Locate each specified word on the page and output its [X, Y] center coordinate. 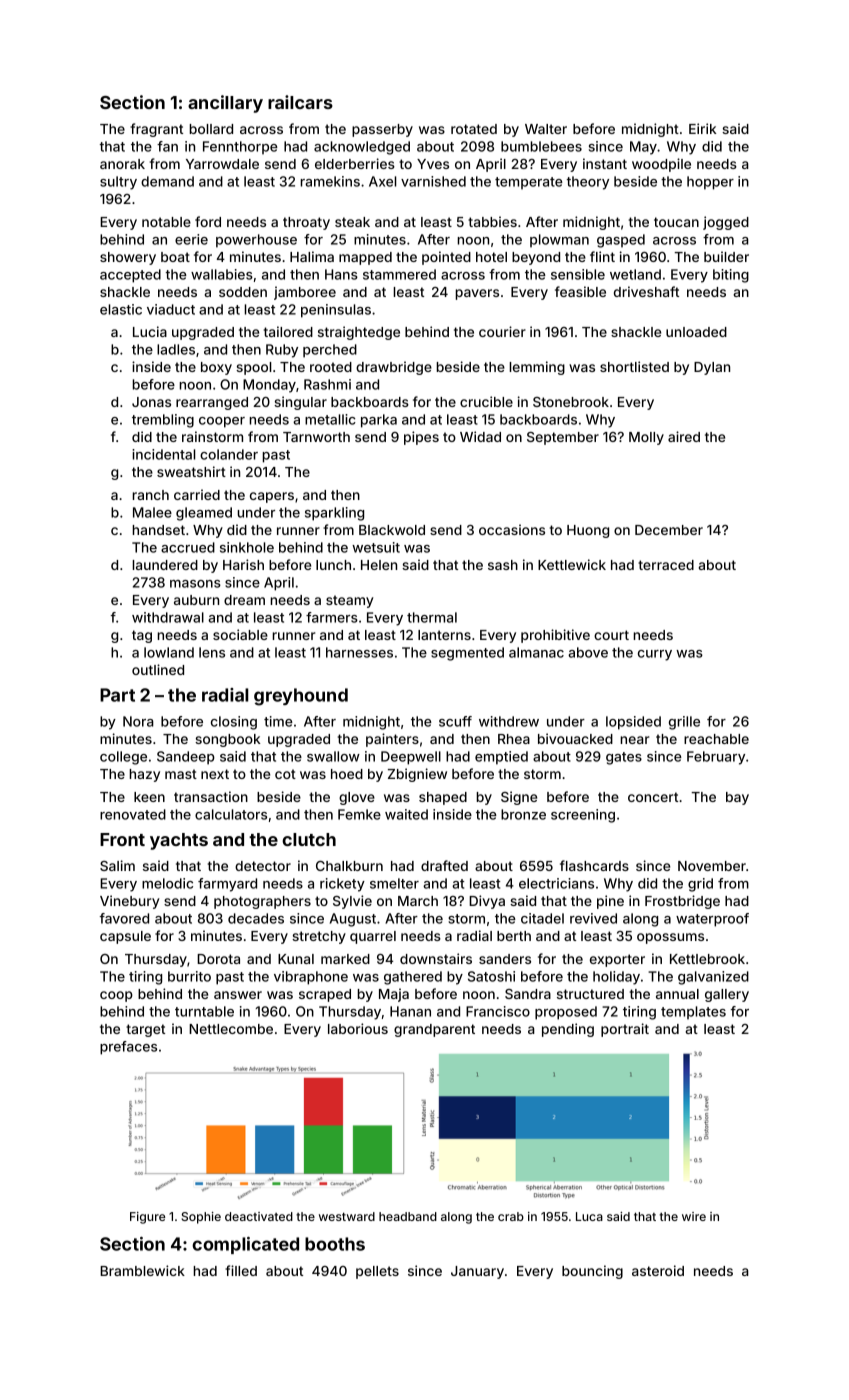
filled [241, 1270]
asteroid [658, 1270]
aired [684, 436]
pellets [377, 1272]
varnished [433, 181]
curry [655, 655]
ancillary [225, 104]
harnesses [359, 652]
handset [159, 530]
